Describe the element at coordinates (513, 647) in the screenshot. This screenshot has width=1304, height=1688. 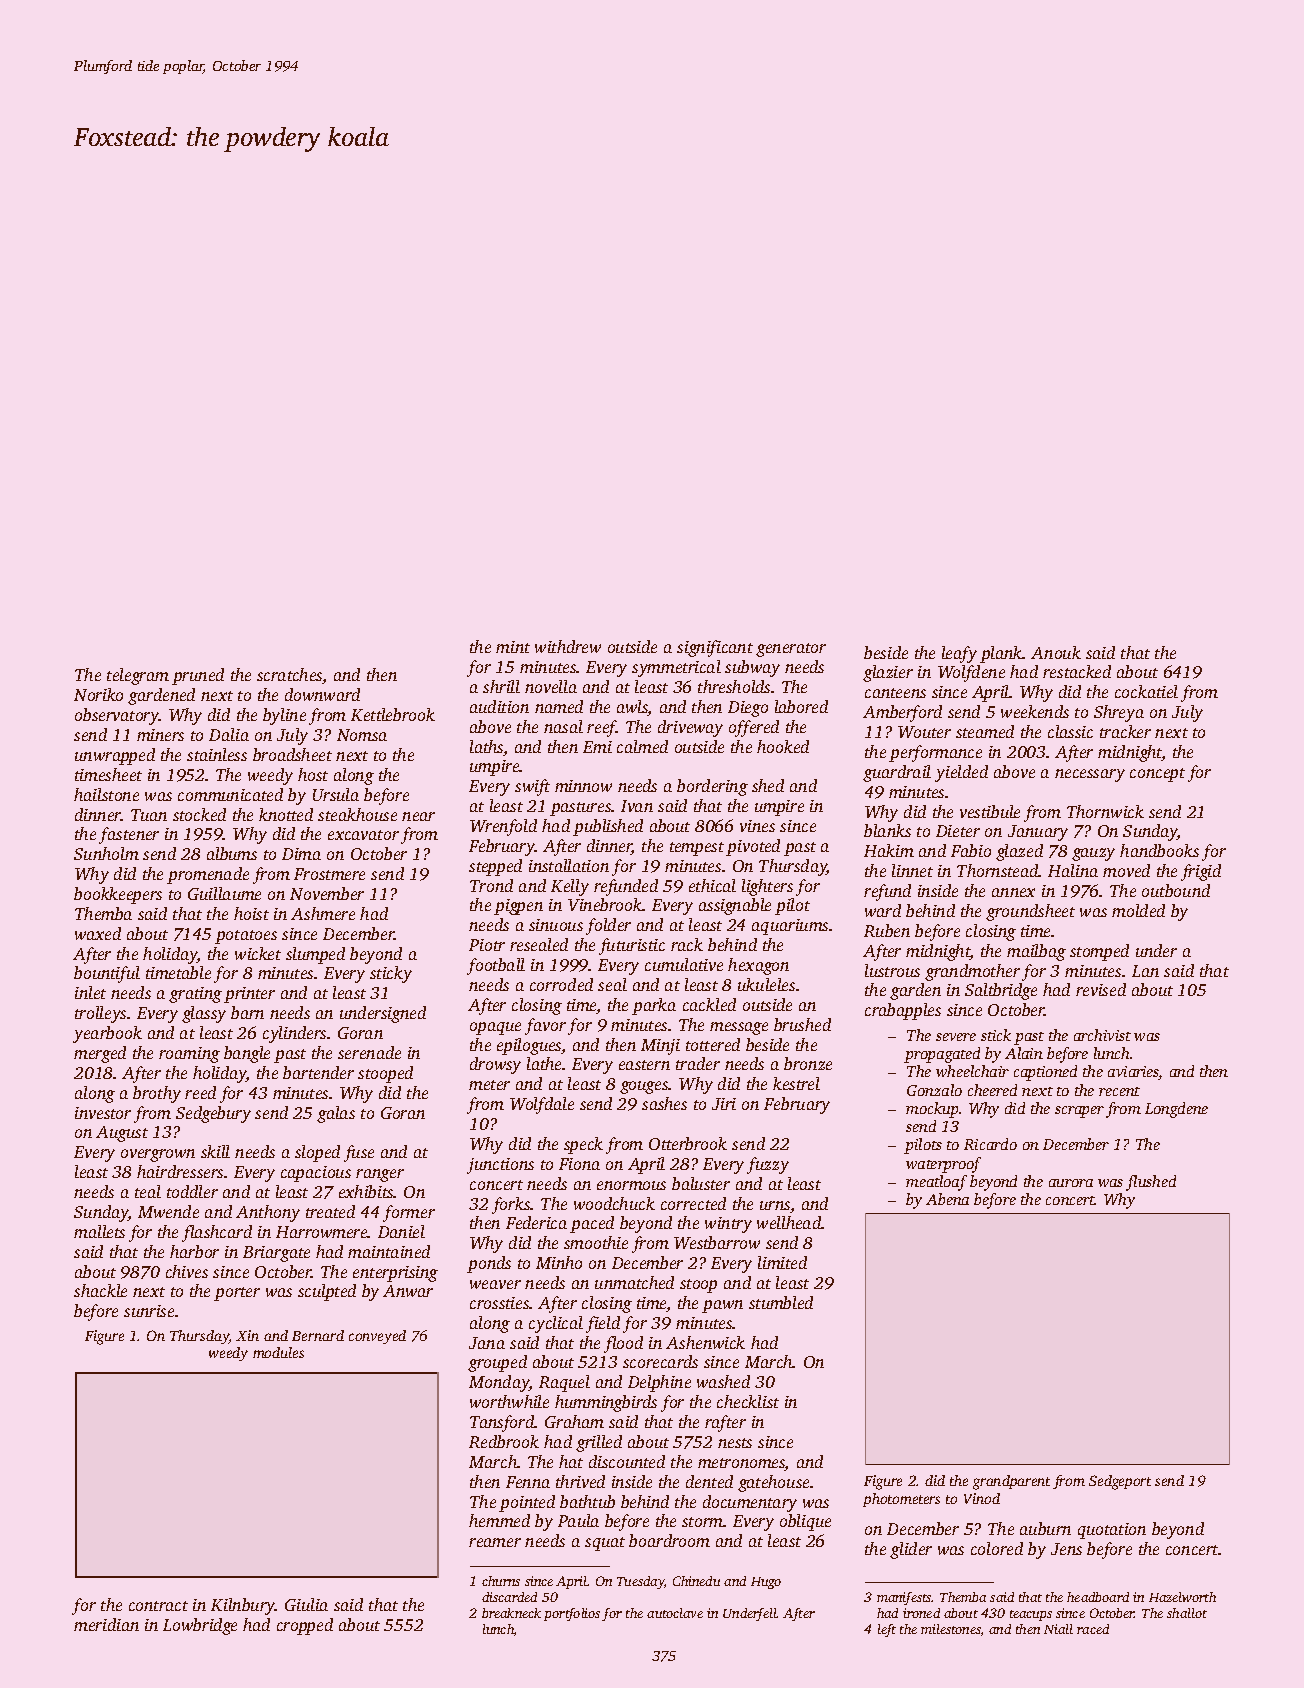
I see `mint` at that location.
